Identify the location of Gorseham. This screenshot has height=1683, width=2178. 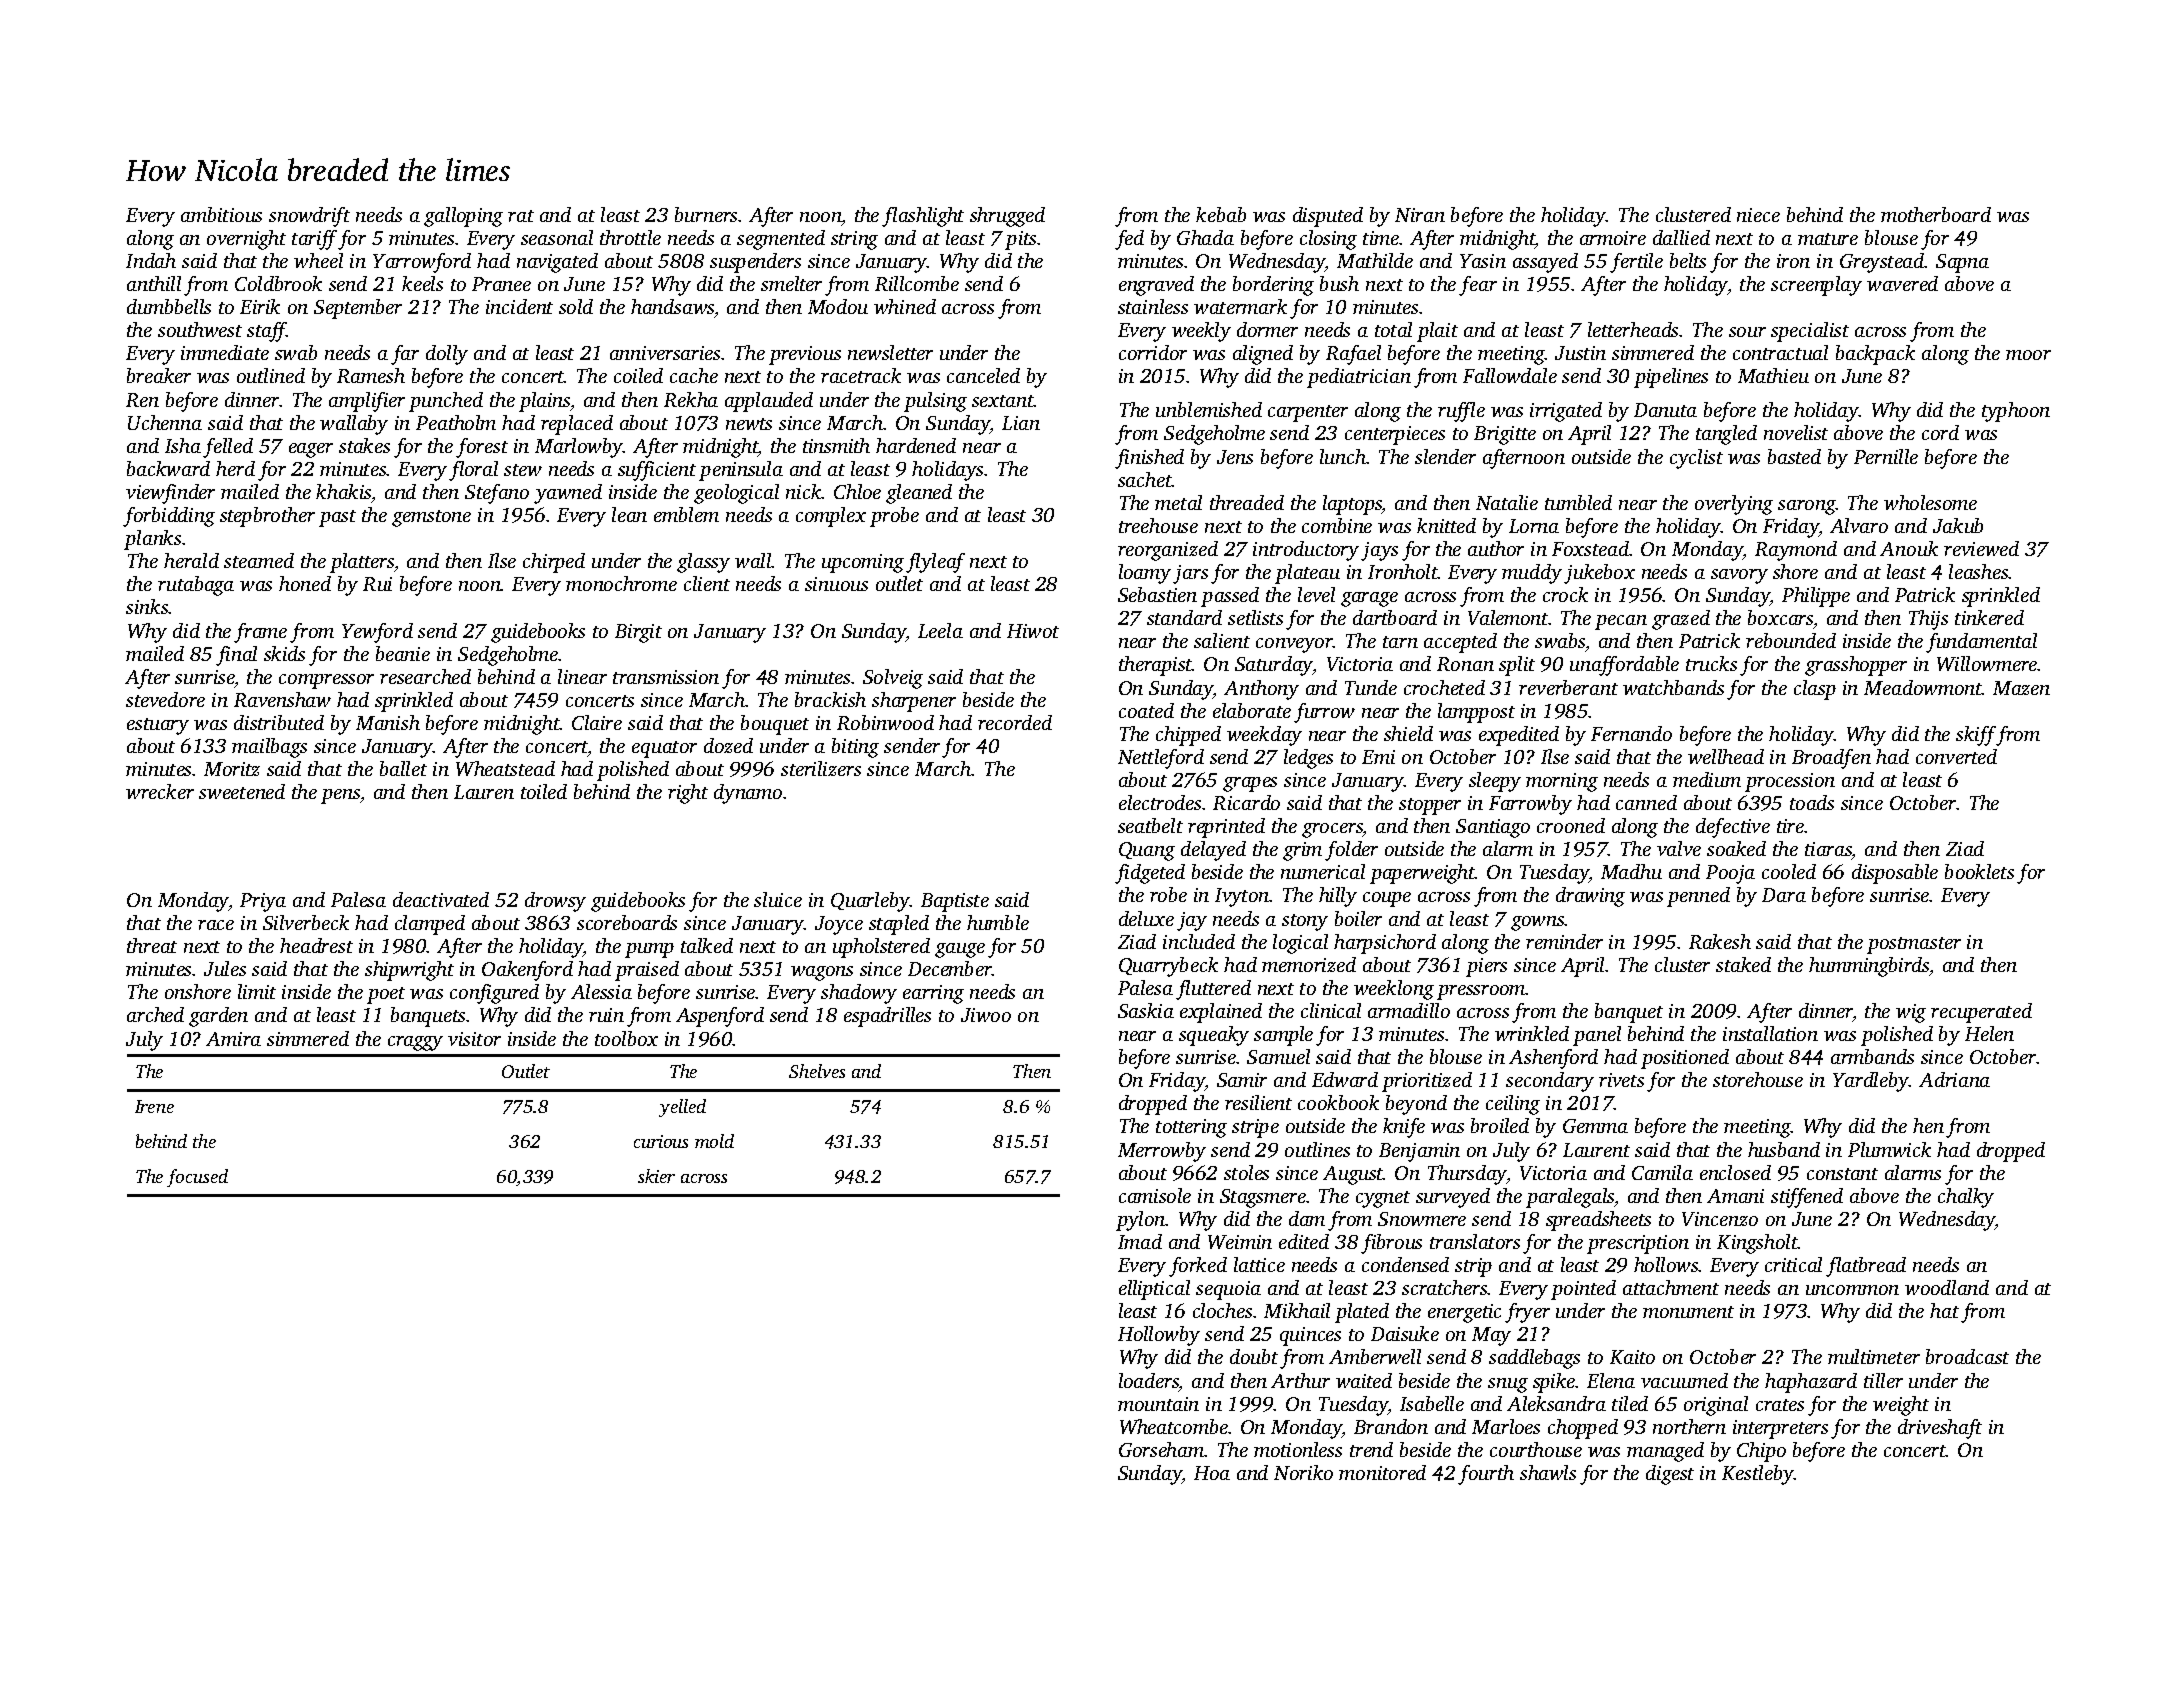
(1162, 1449).
